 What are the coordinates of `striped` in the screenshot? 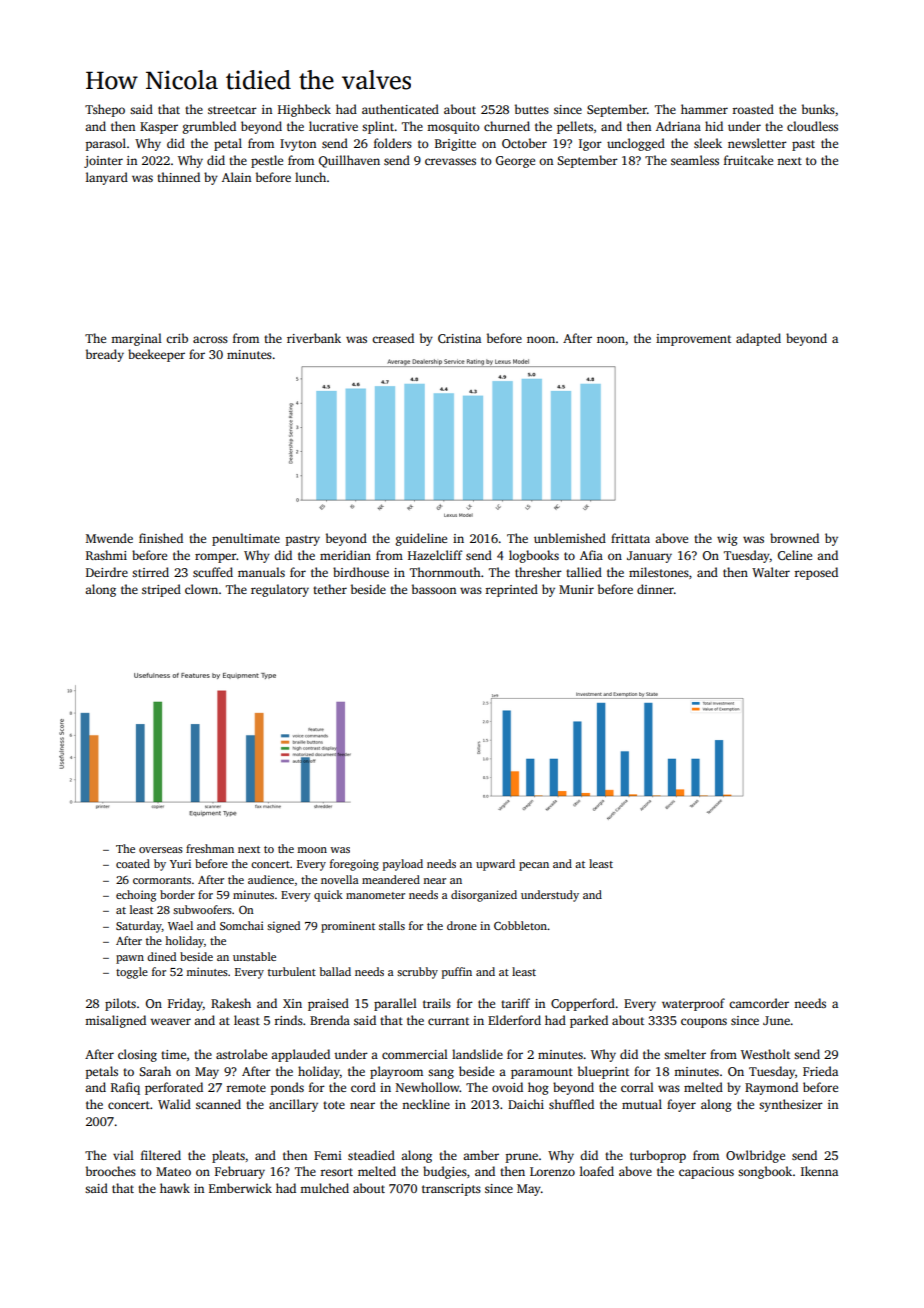 It's located at (161, 590).
